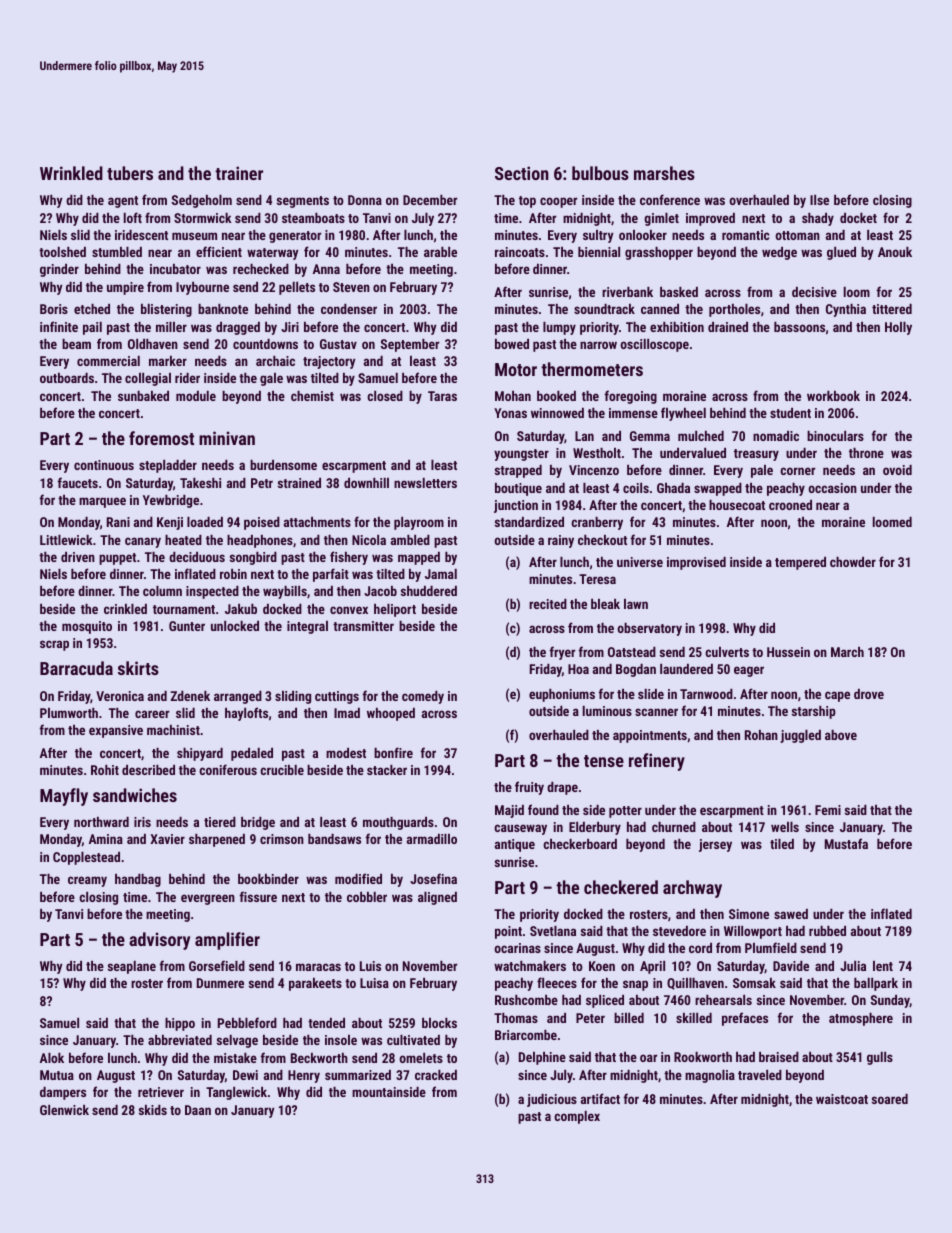  What do you see at coordinates (604, 761) in the image?
I see `tense` at bounding box center [604, 761].
